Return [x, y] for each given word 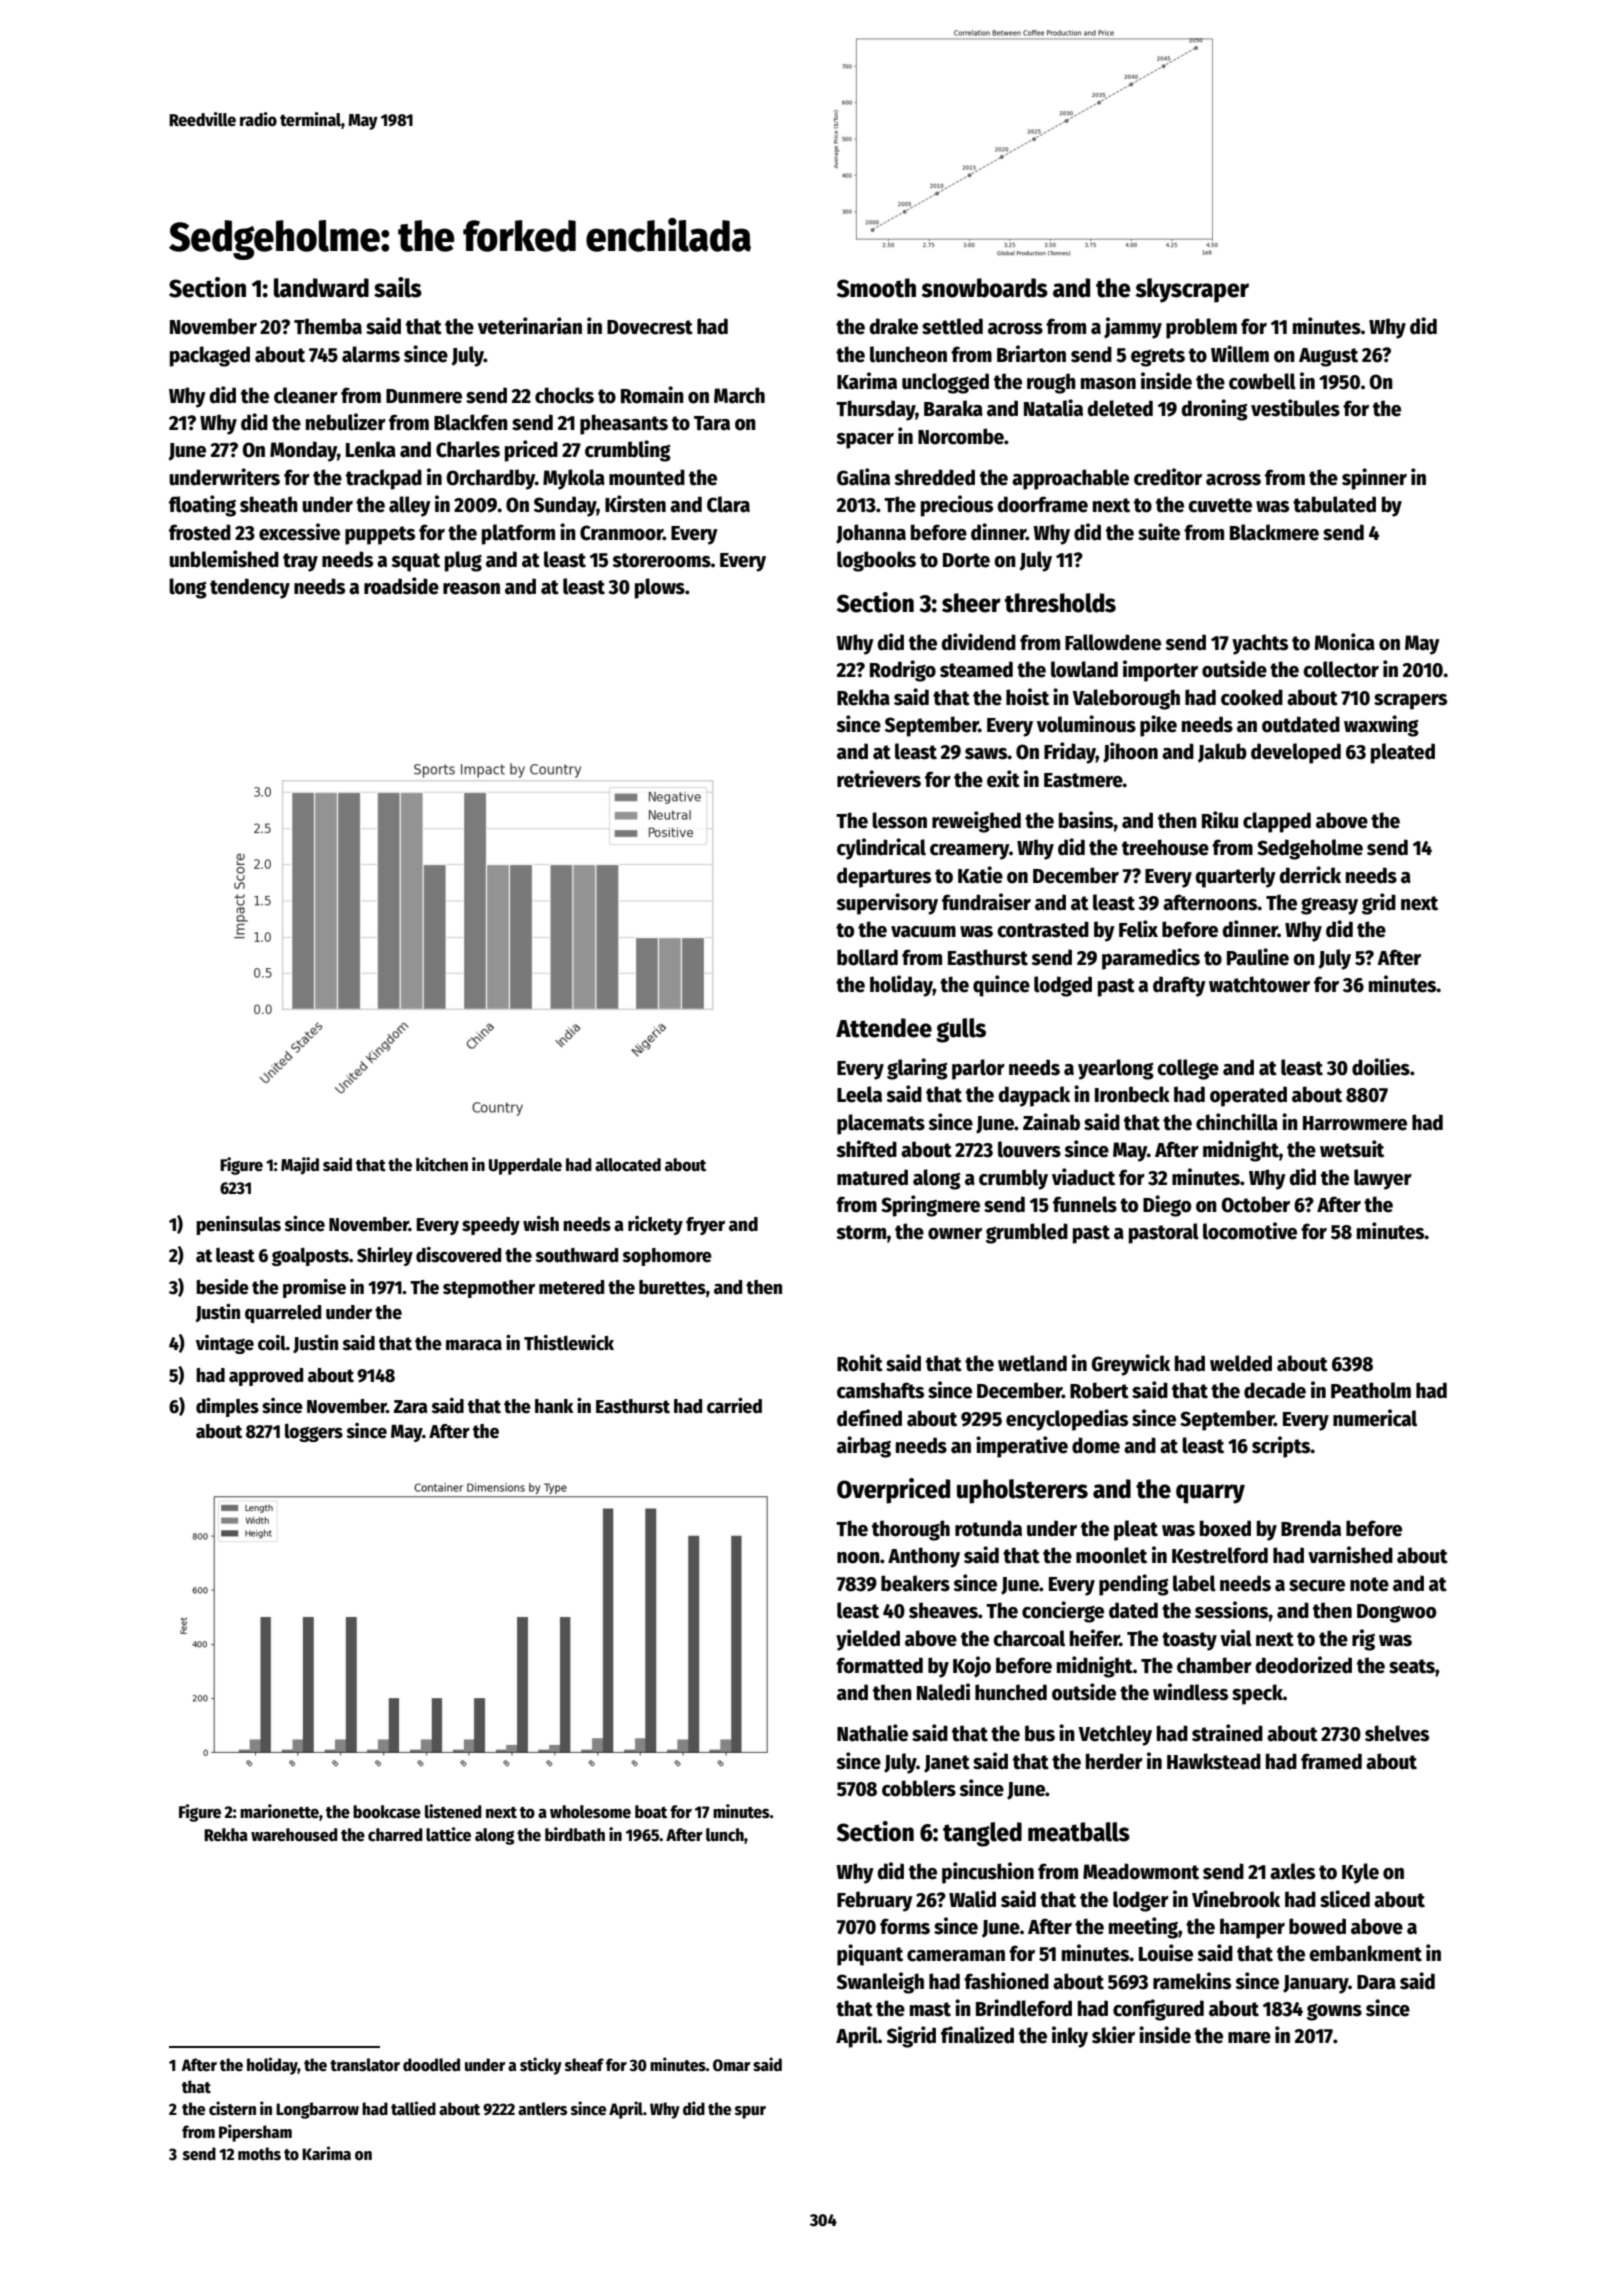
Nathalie [872, 1733]
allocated [628, 1165]
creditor [1168, 477]
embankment [1365, 1953]
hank [554, 1406]
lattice [448, 1834]
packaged [210, 356]
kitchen [442, 1164]
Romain [652, 395]
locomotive [1250, 1231]
